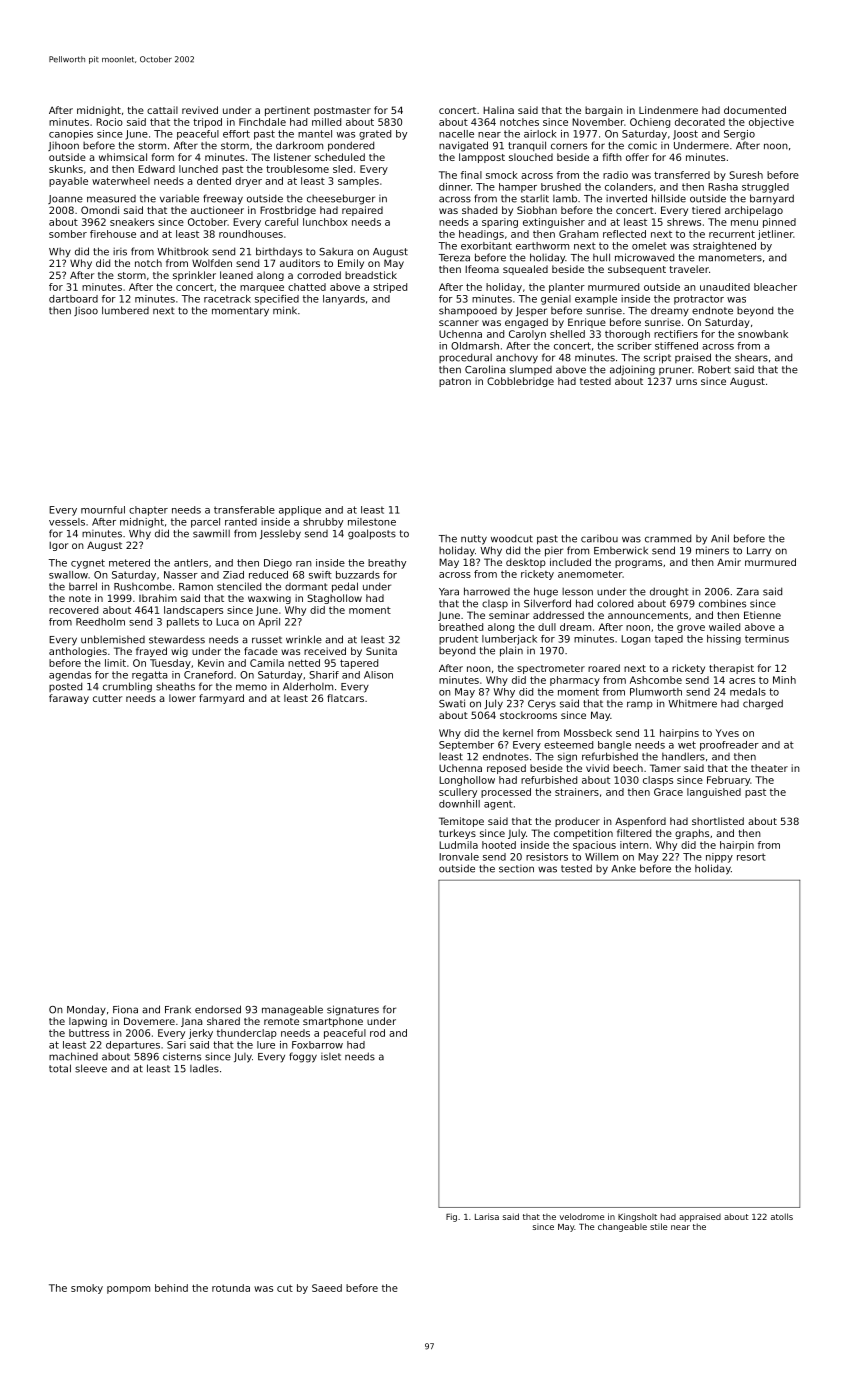 This document has height=1400, width=849. What do you see at coordinates (182, 698) in the document?
I see `lower` at bounding box center [182, 698].
